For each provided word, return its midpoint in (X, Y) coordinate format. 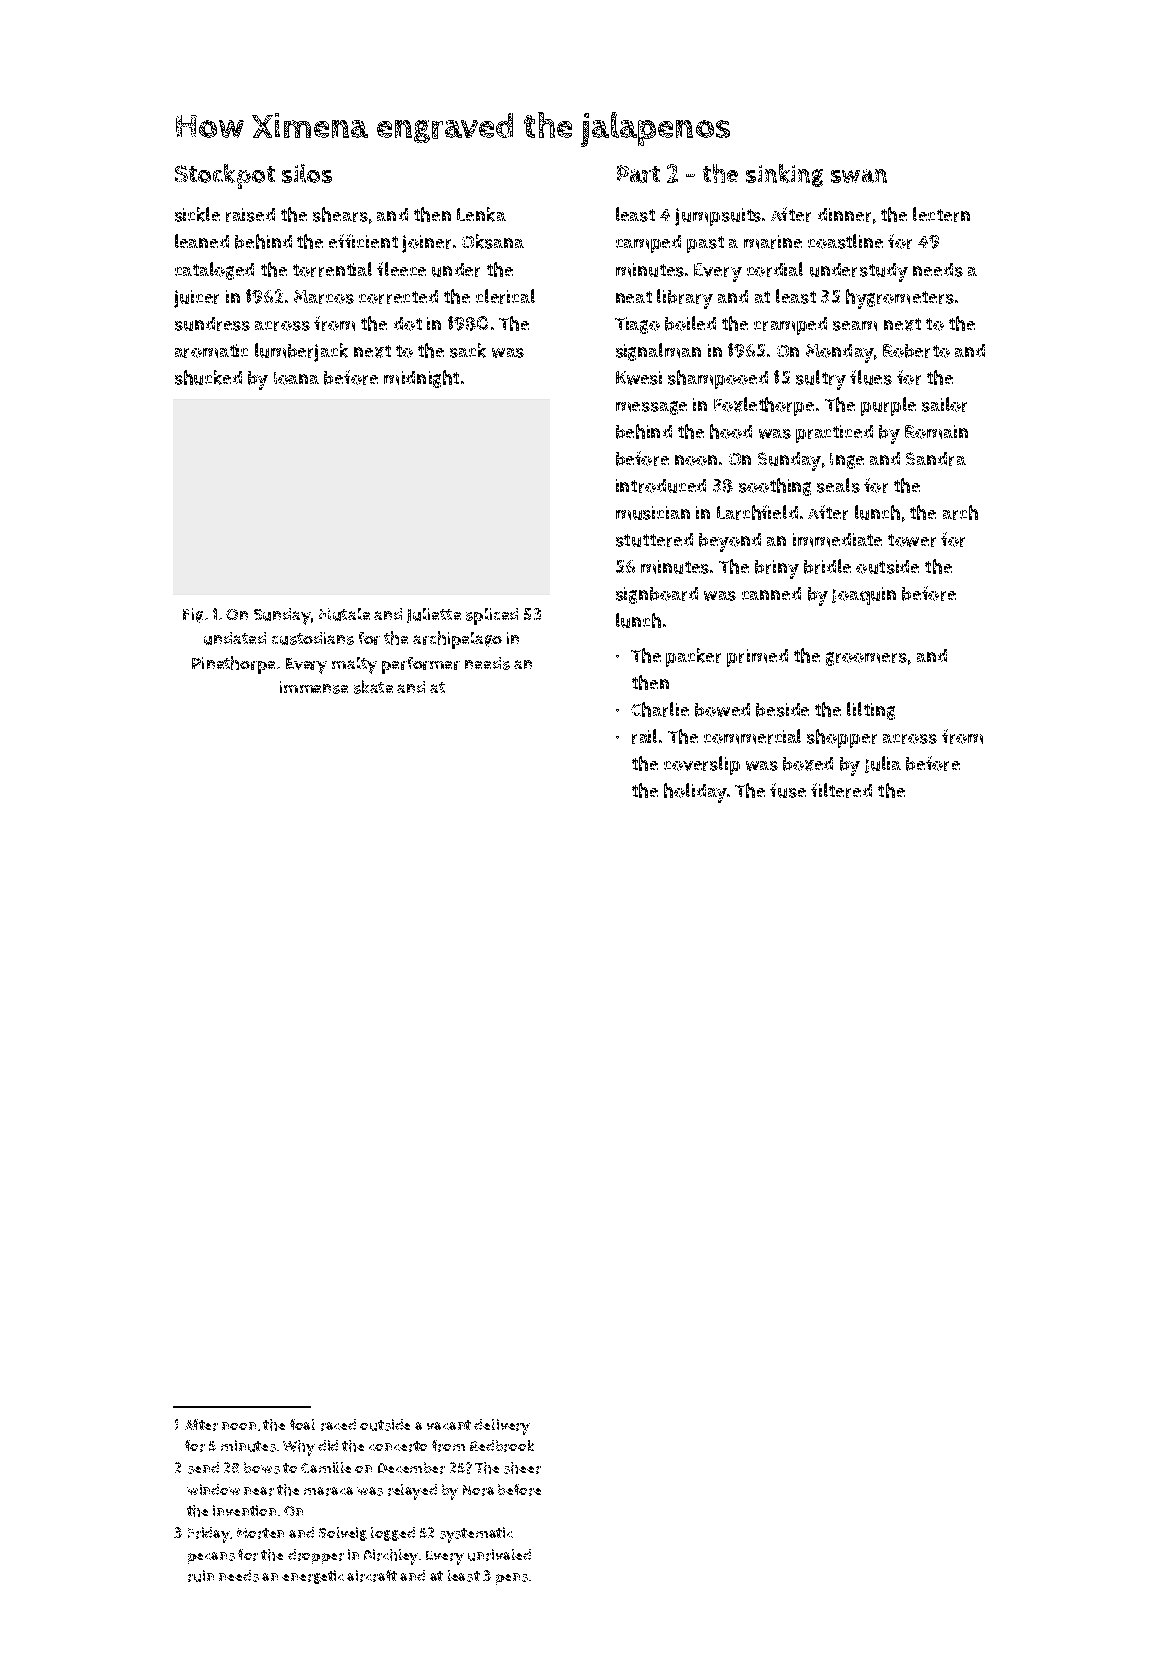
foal (302, 1424)
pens (512, 1579)
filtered (841, 790)
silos (307, 173)
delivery (502, 1427)
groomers (866, 659)
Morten (260, 1533)
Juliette (434, 615)
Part (638, 174)
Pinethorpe (233, 665)
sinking (784, 175)
